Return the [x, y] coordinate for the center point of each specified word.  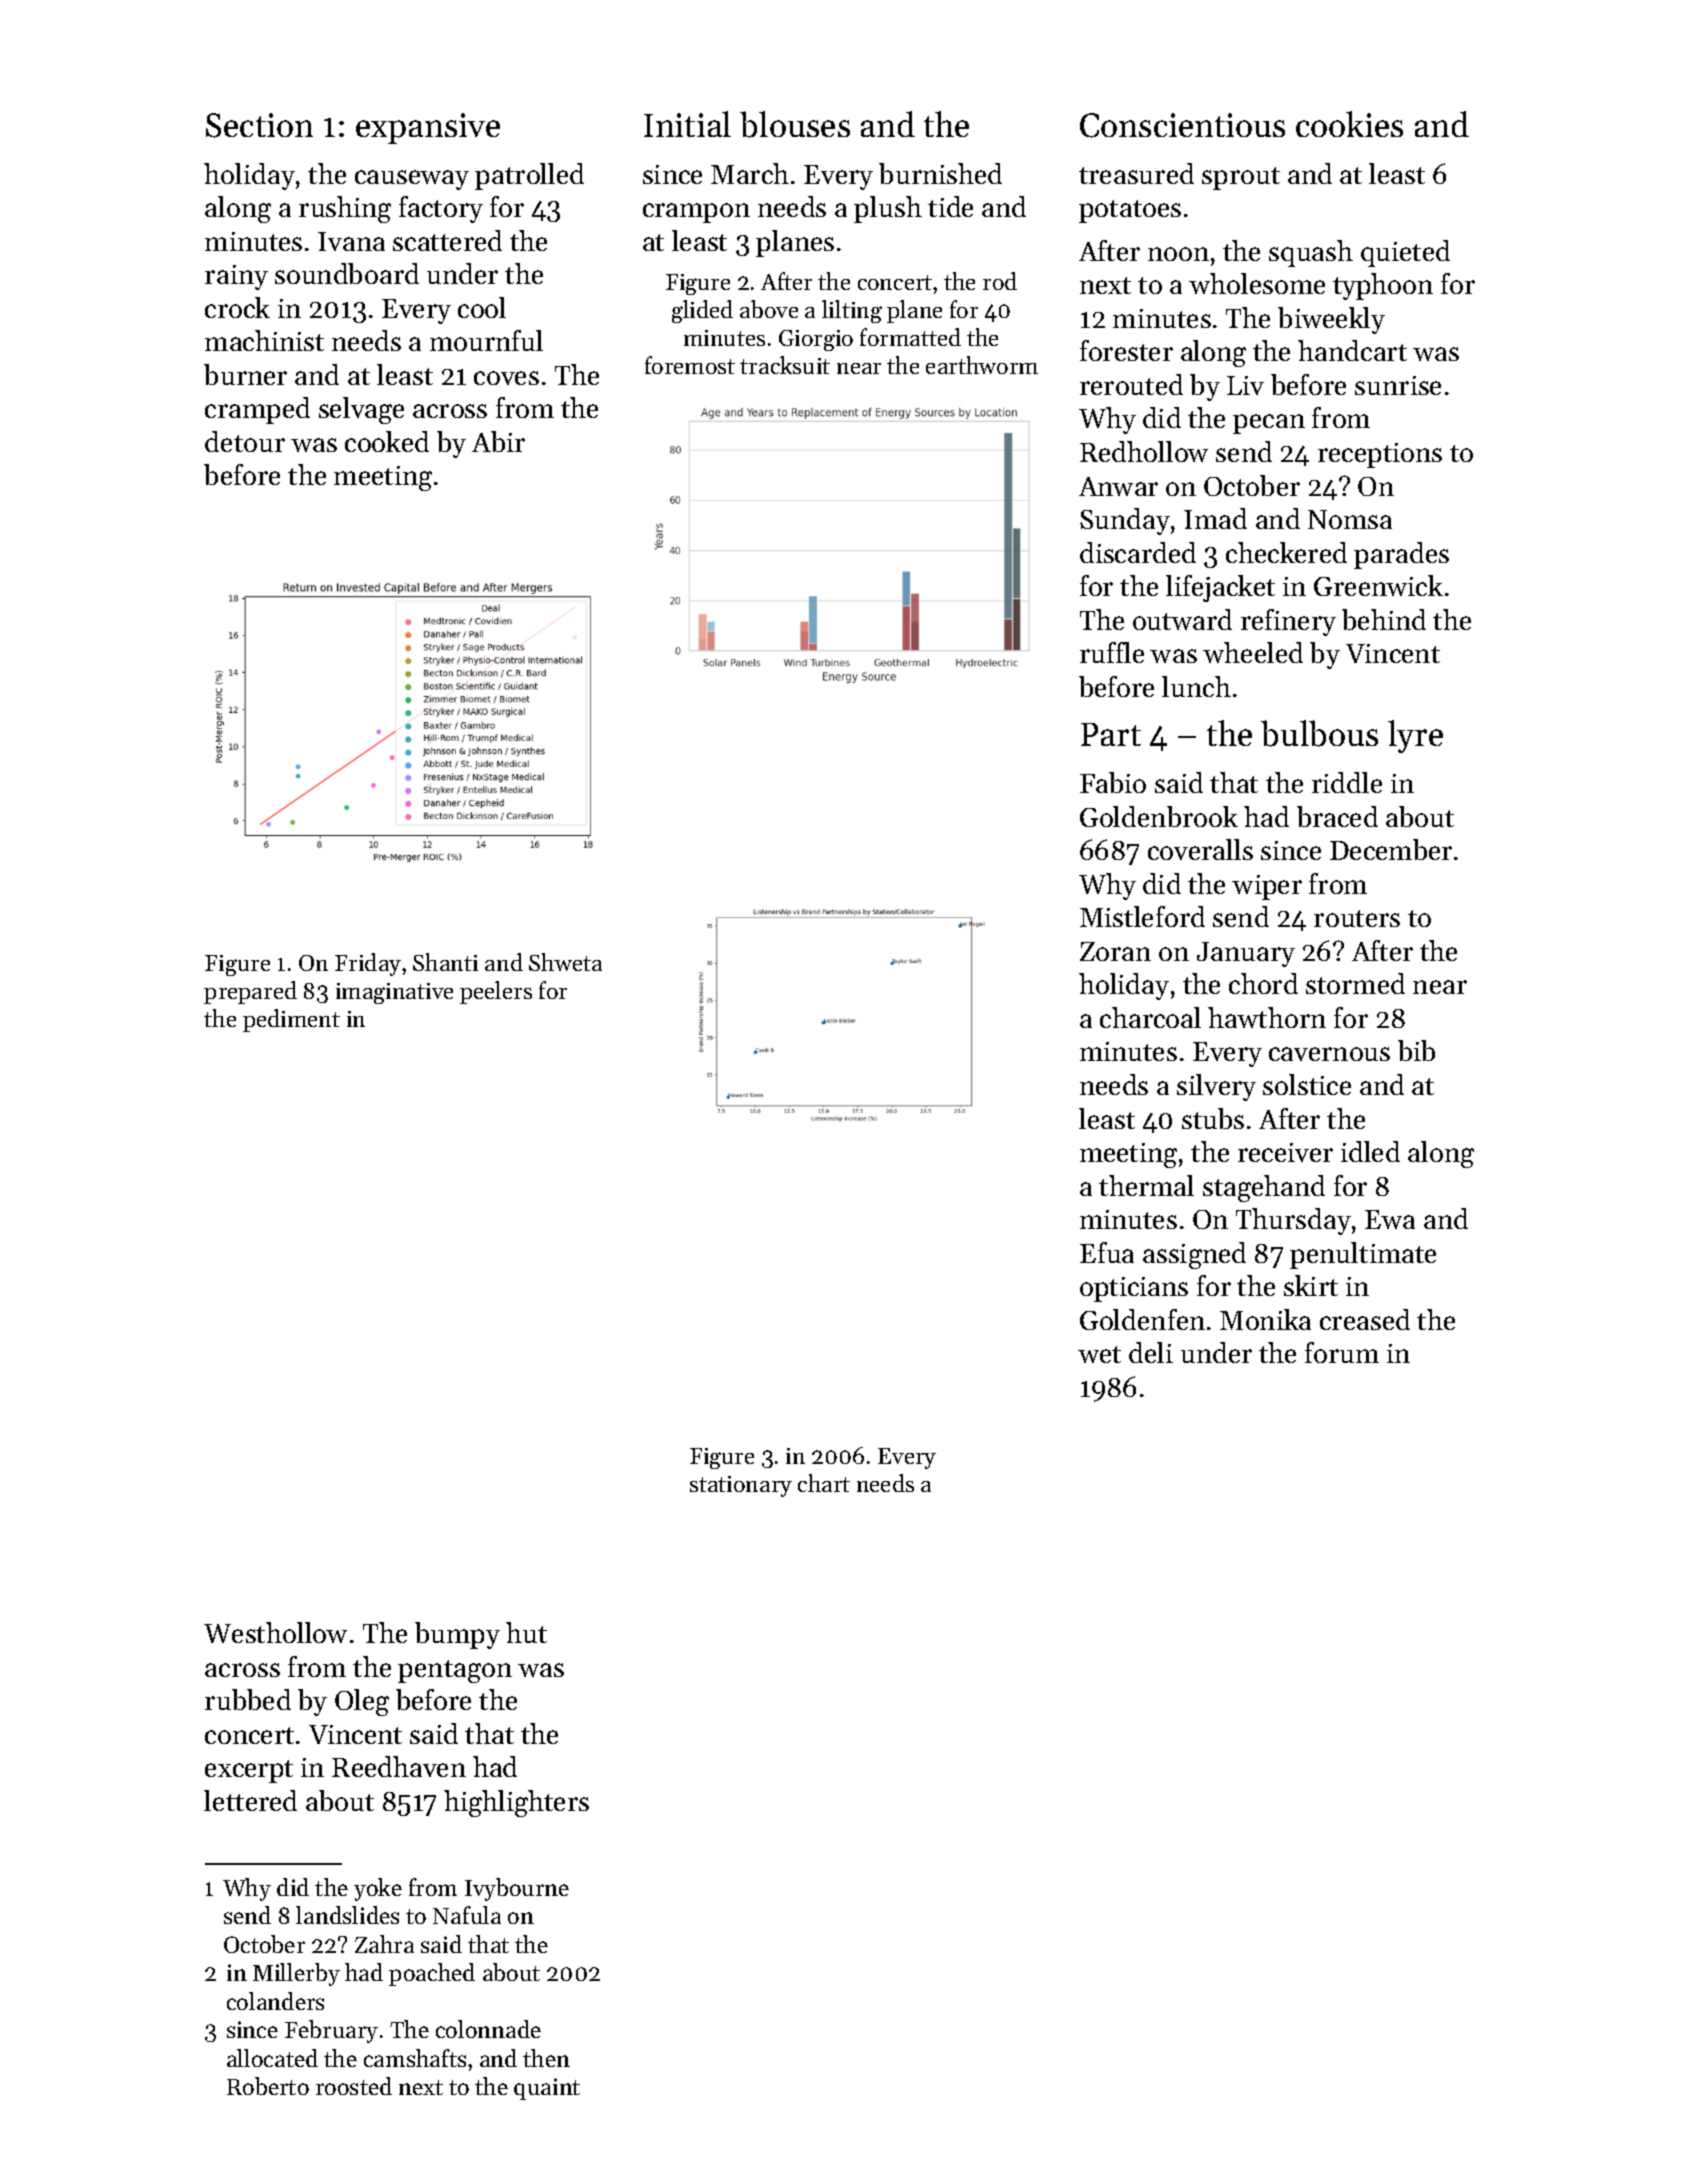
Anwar [1118, 486]
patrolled [529, 176]
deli [1151, 1352]
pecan [1269, 424]
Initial [687, 124]
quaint [547, 2089]
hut [526, 1632]
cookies [1349, 124]
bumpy [457, 1635]
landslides [347, 1915]
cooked [387, 441]
